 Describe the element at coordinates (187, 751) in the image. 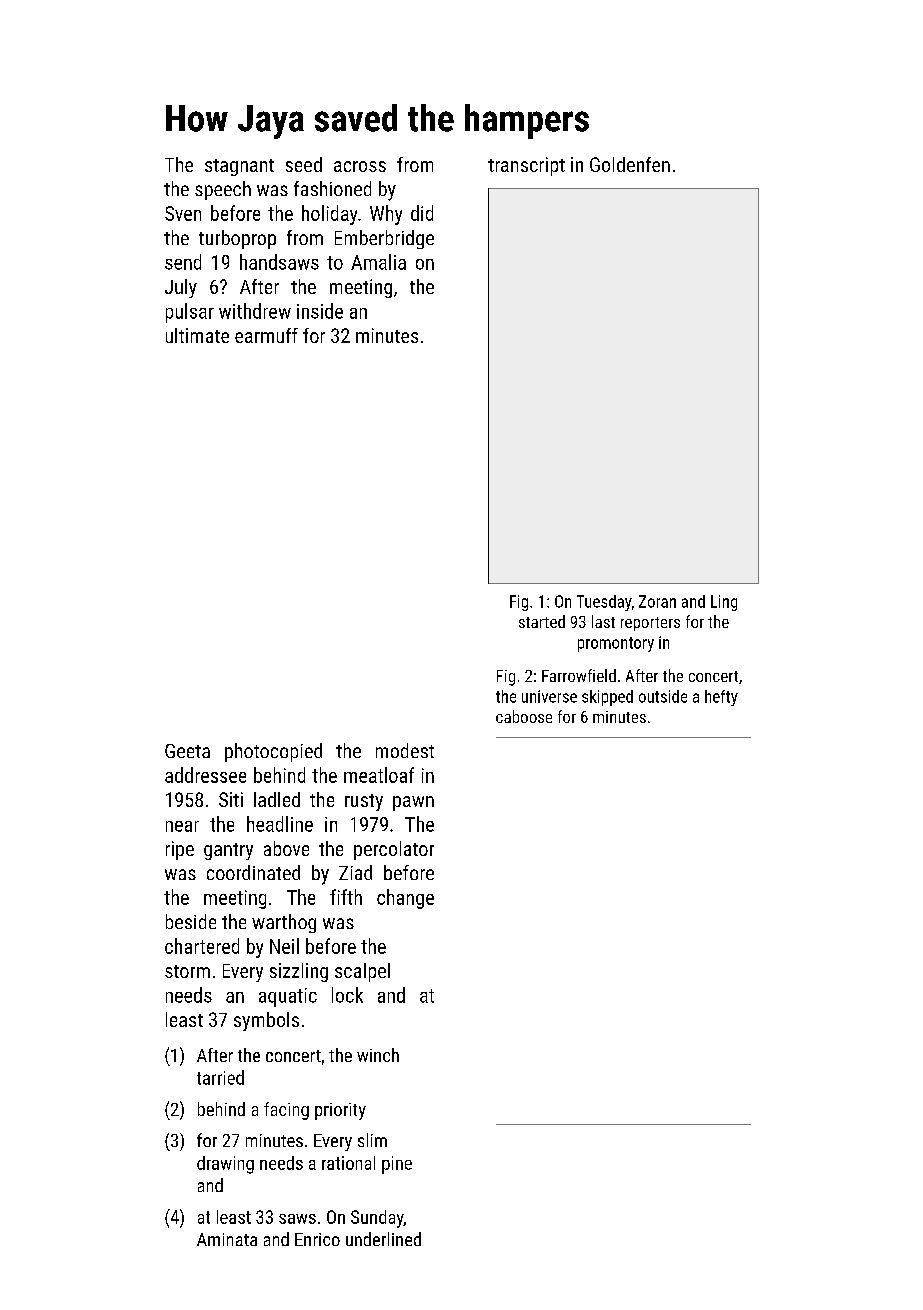

I see `Geeta` at that location.
